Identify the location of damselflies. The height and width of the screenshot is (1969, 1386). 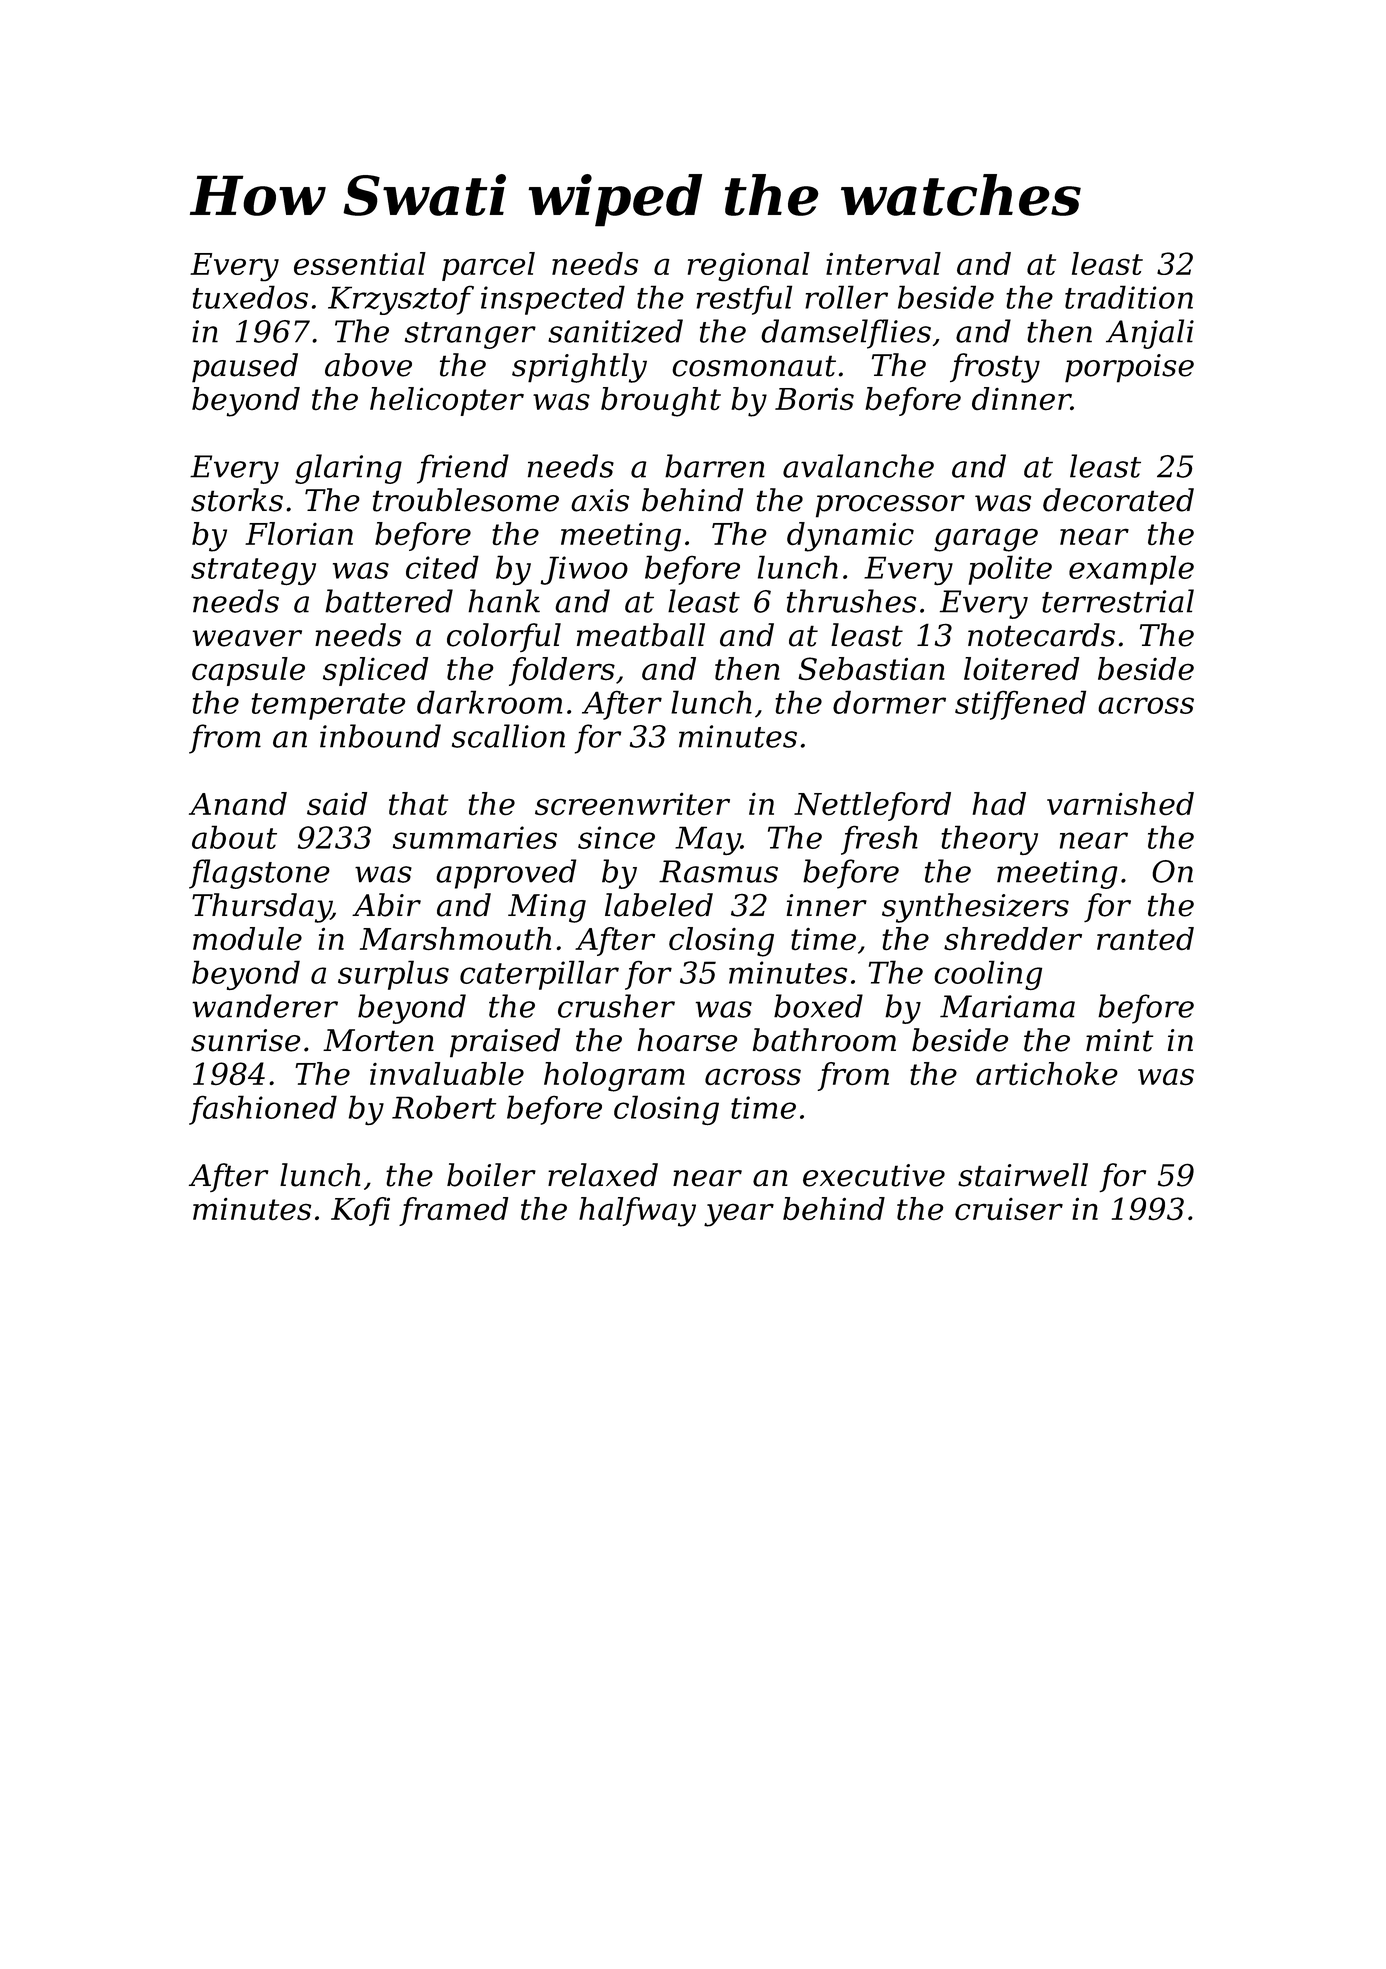
(846, 334).
